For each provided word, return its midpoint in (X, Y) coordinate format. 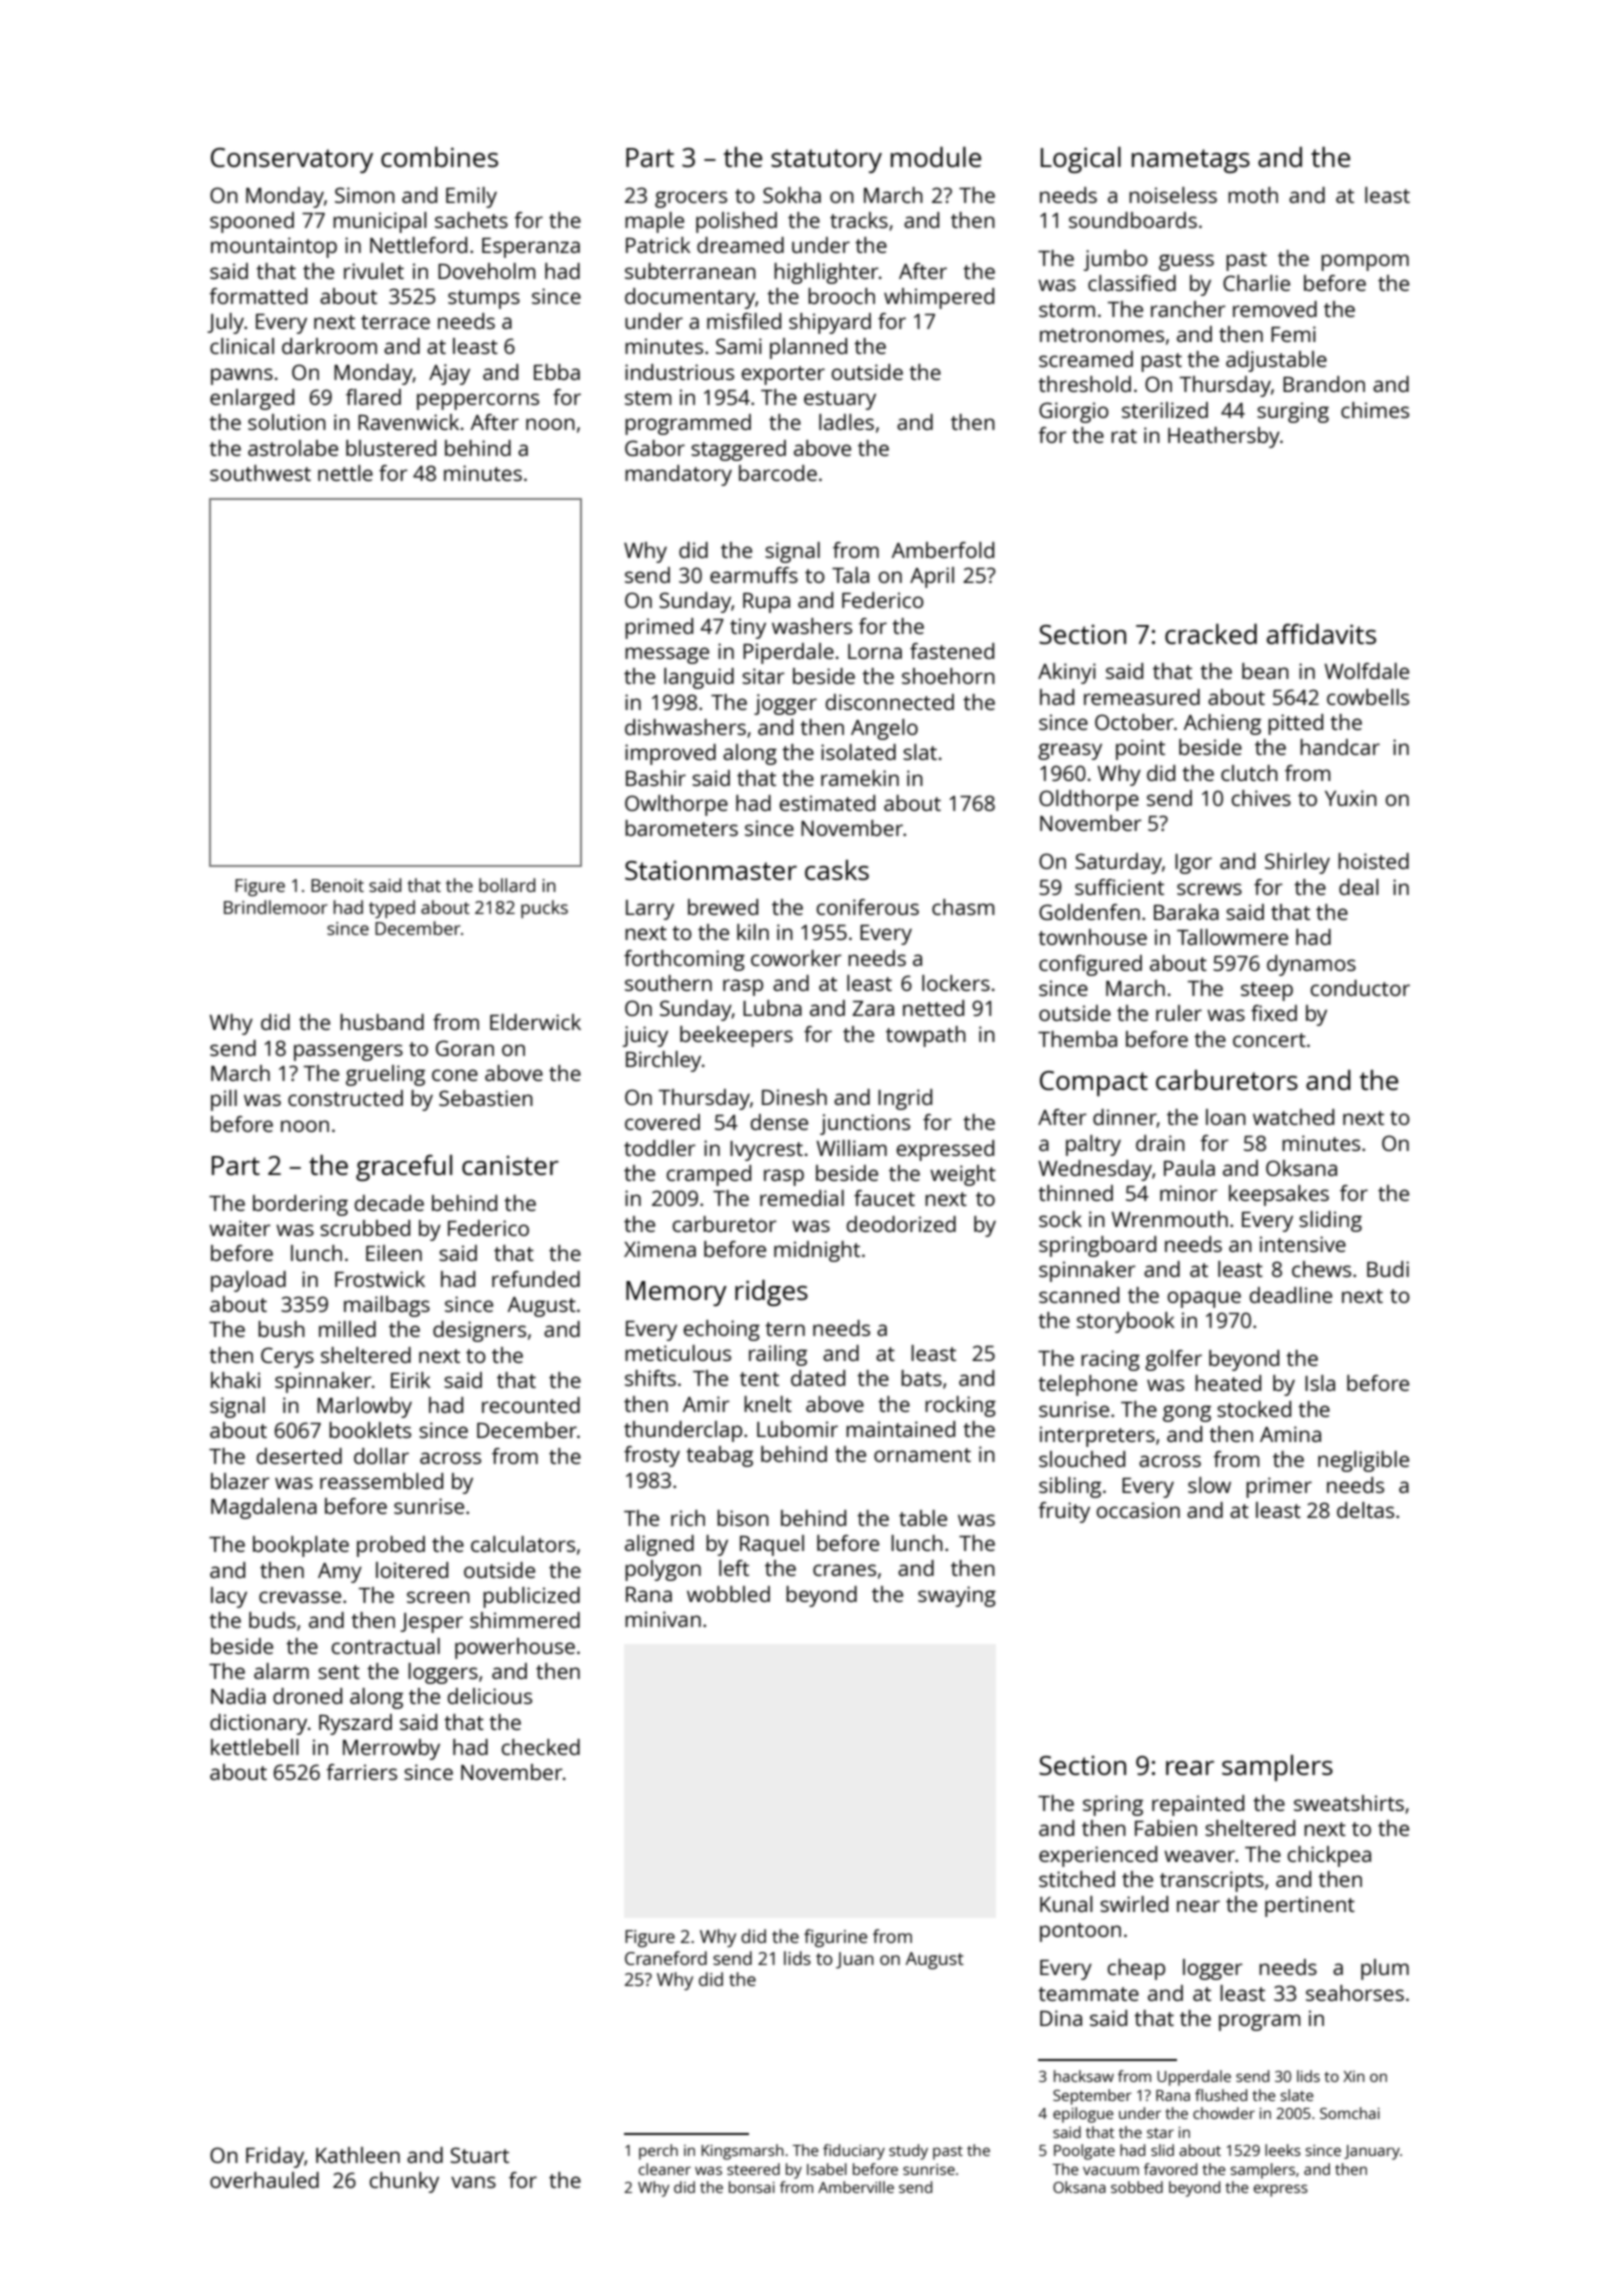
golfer (1173, 1360)
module (936, 157)
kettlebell (255, 1747)
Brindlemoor (276, 907)
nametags (1191, 161)
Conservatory (292, 160)
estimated (827, 803)
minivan (663, 1619)
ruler (1179, 1013)
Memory (676, 1293)
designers (479, 1331)
